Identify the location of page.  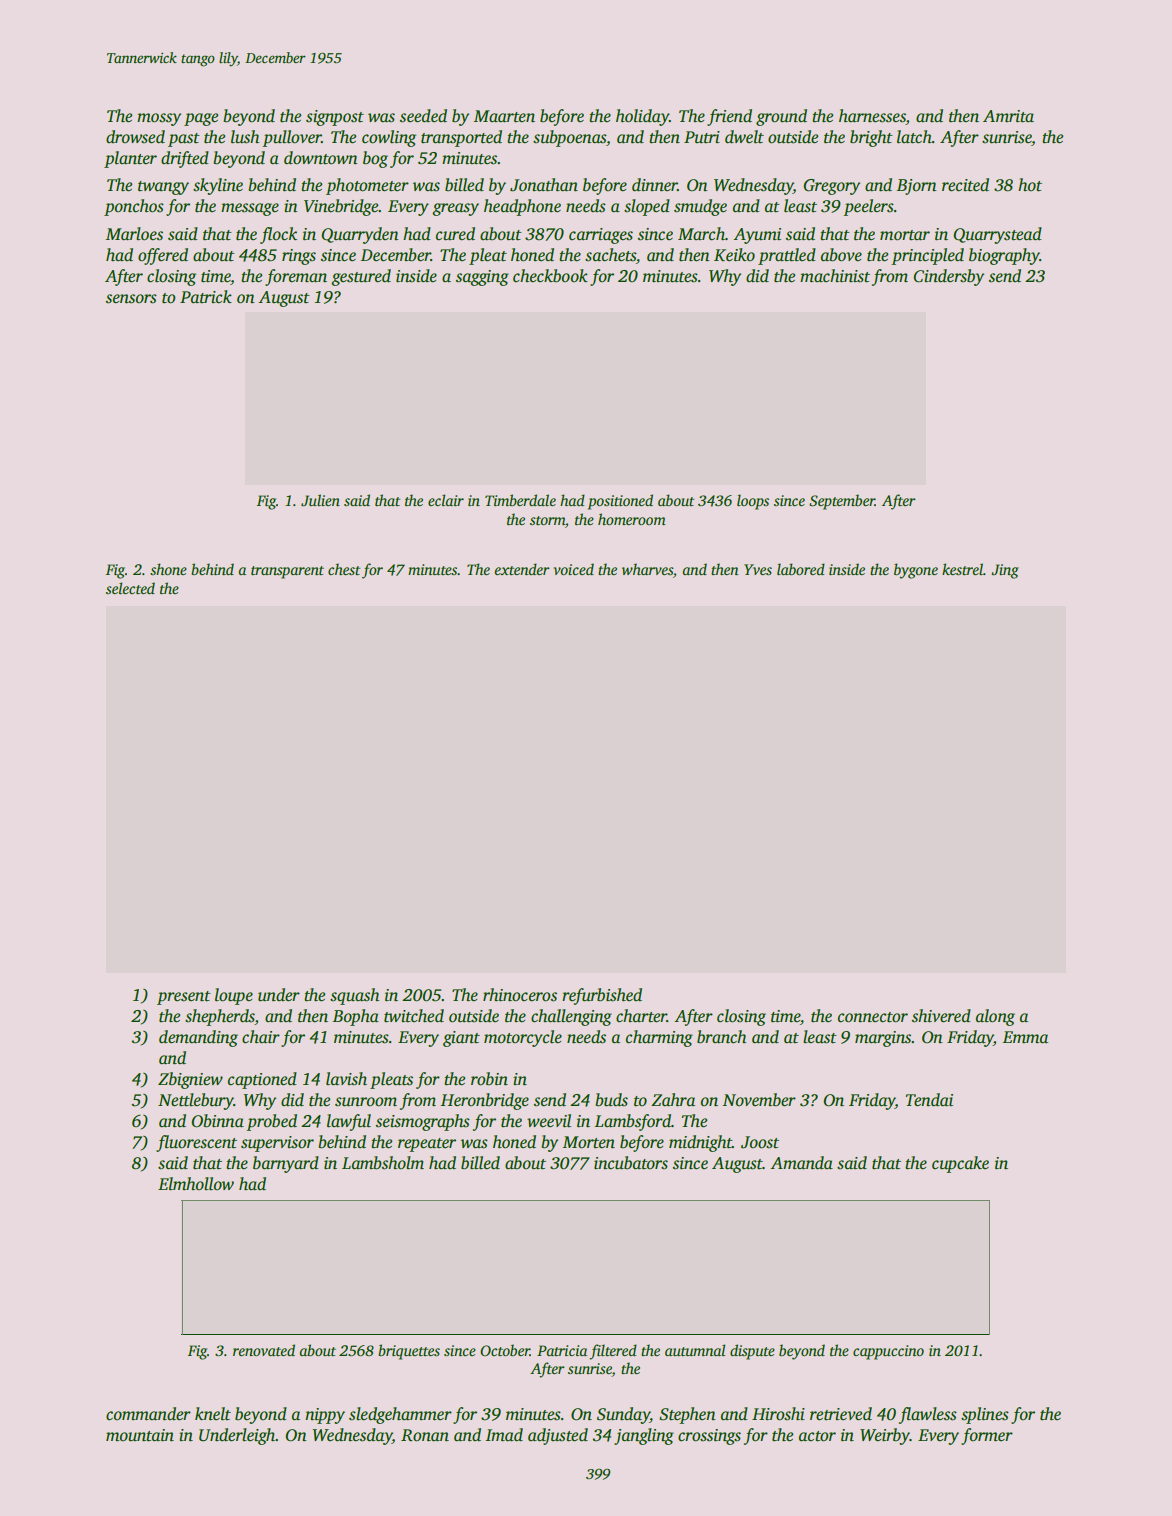
(201, 119).
